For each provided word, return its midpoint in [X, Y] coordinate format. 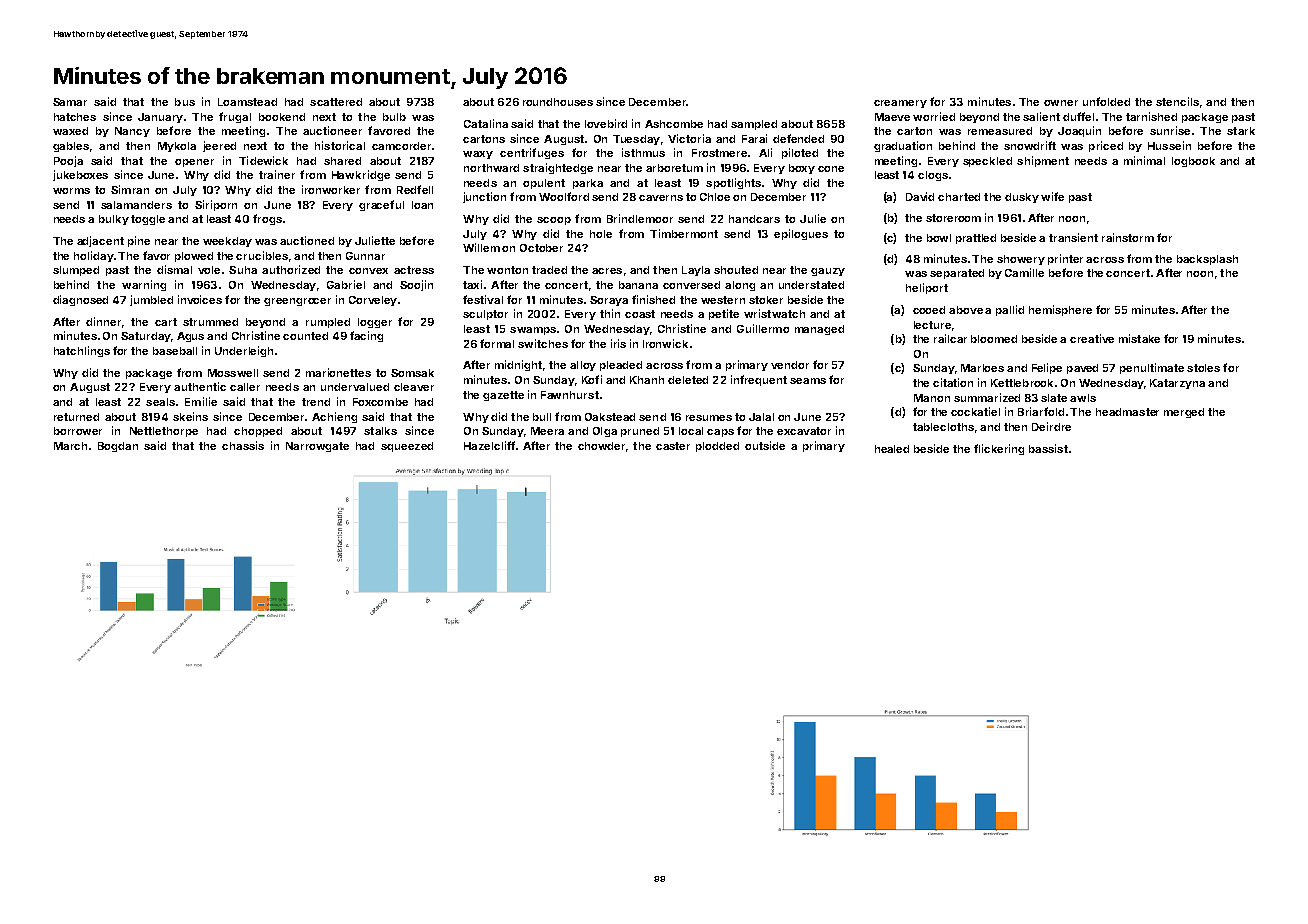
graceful [381, 205]
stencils [1177, 101]
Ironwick [665, 343]
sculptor [485, 315]
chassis [243, 445]
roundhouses [558, 102]
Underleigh [244, 351]
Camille [1024, 272]
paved [1082, 369]
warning [144, 285]
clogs [933, 176]
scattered [336, 102]
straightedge [558, 168]
